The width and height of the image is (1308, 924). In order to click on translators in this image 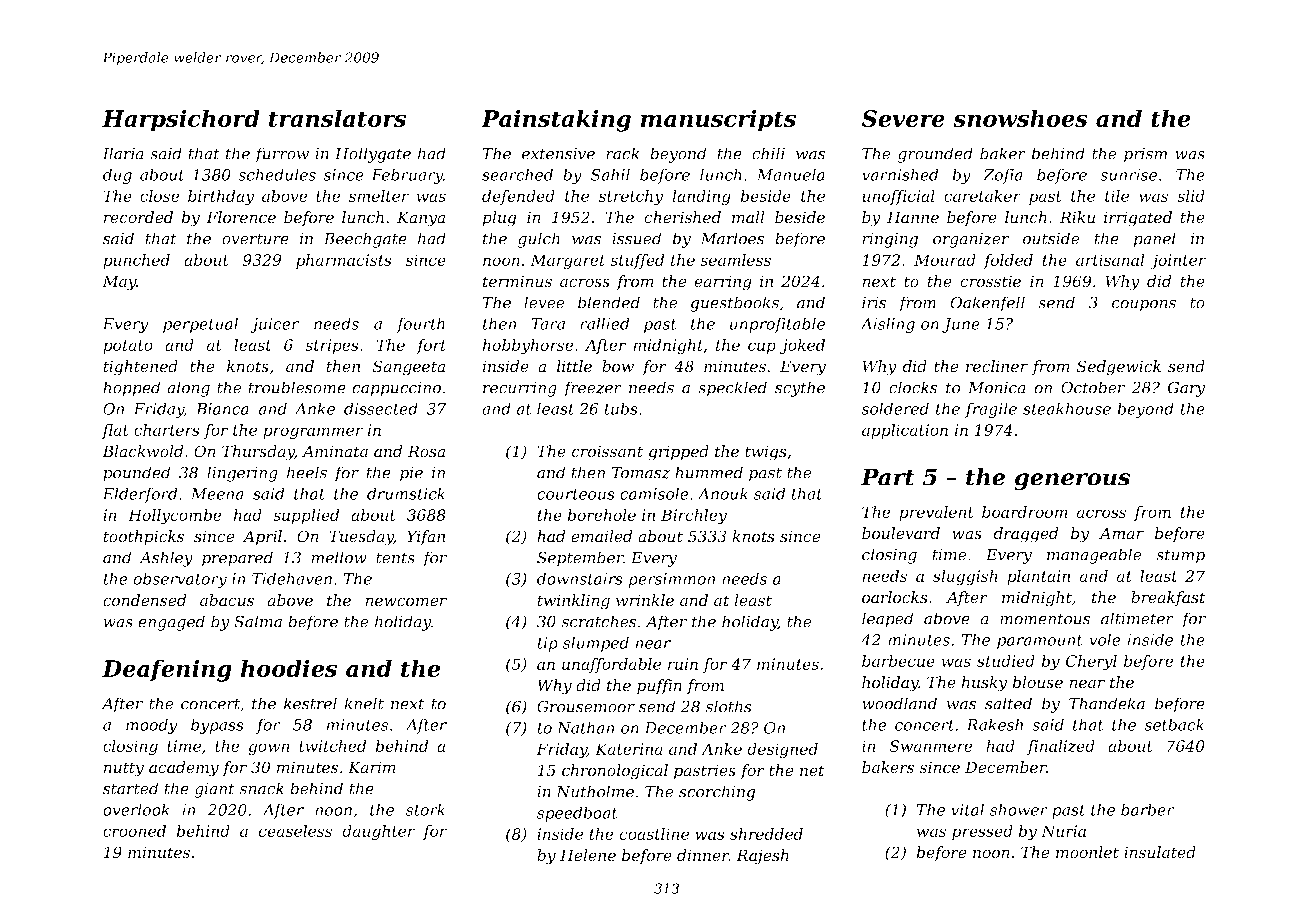, I will do `click(337, 118)`.
